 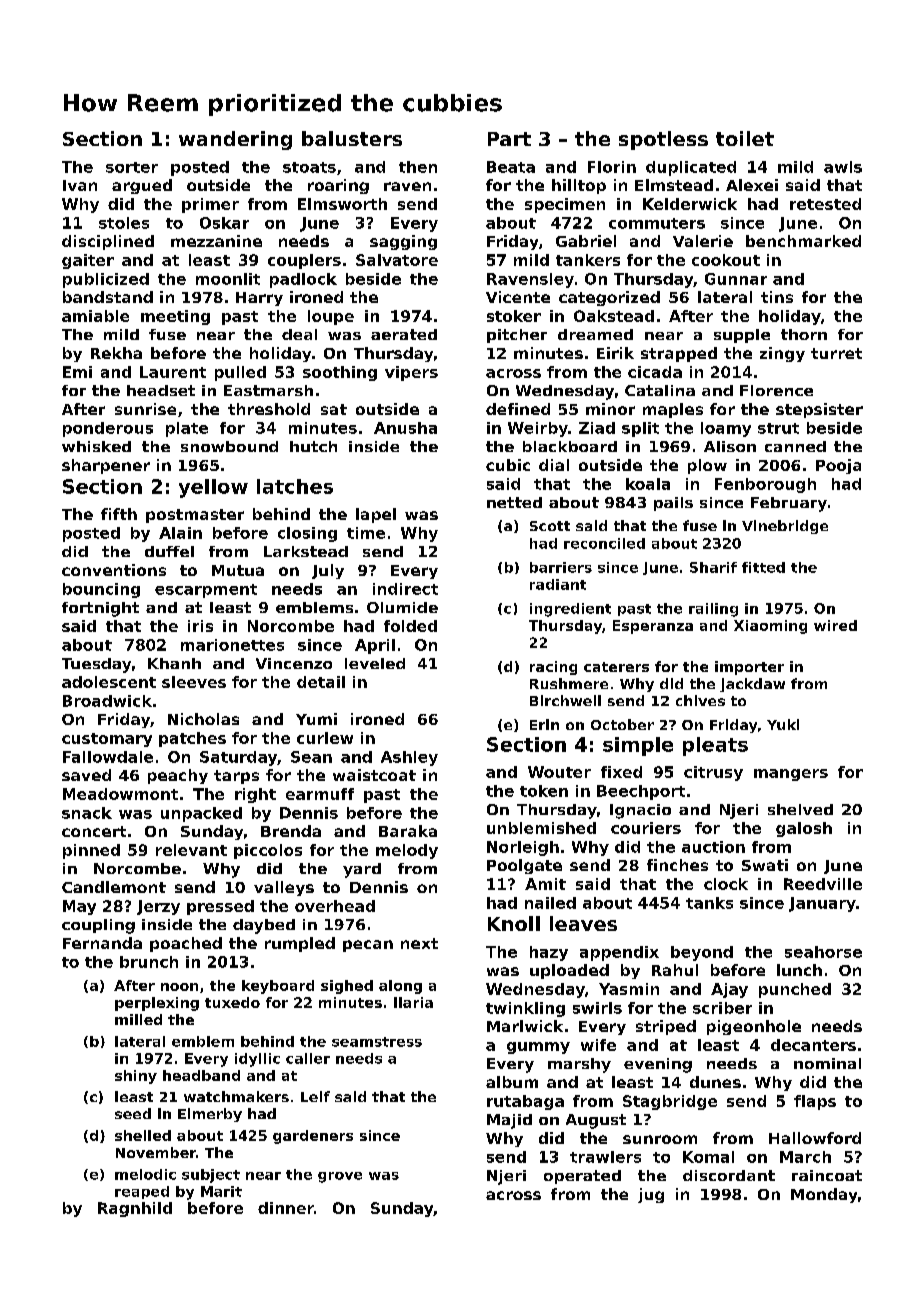 I want to click on awls, so click(x=843, y=167).
